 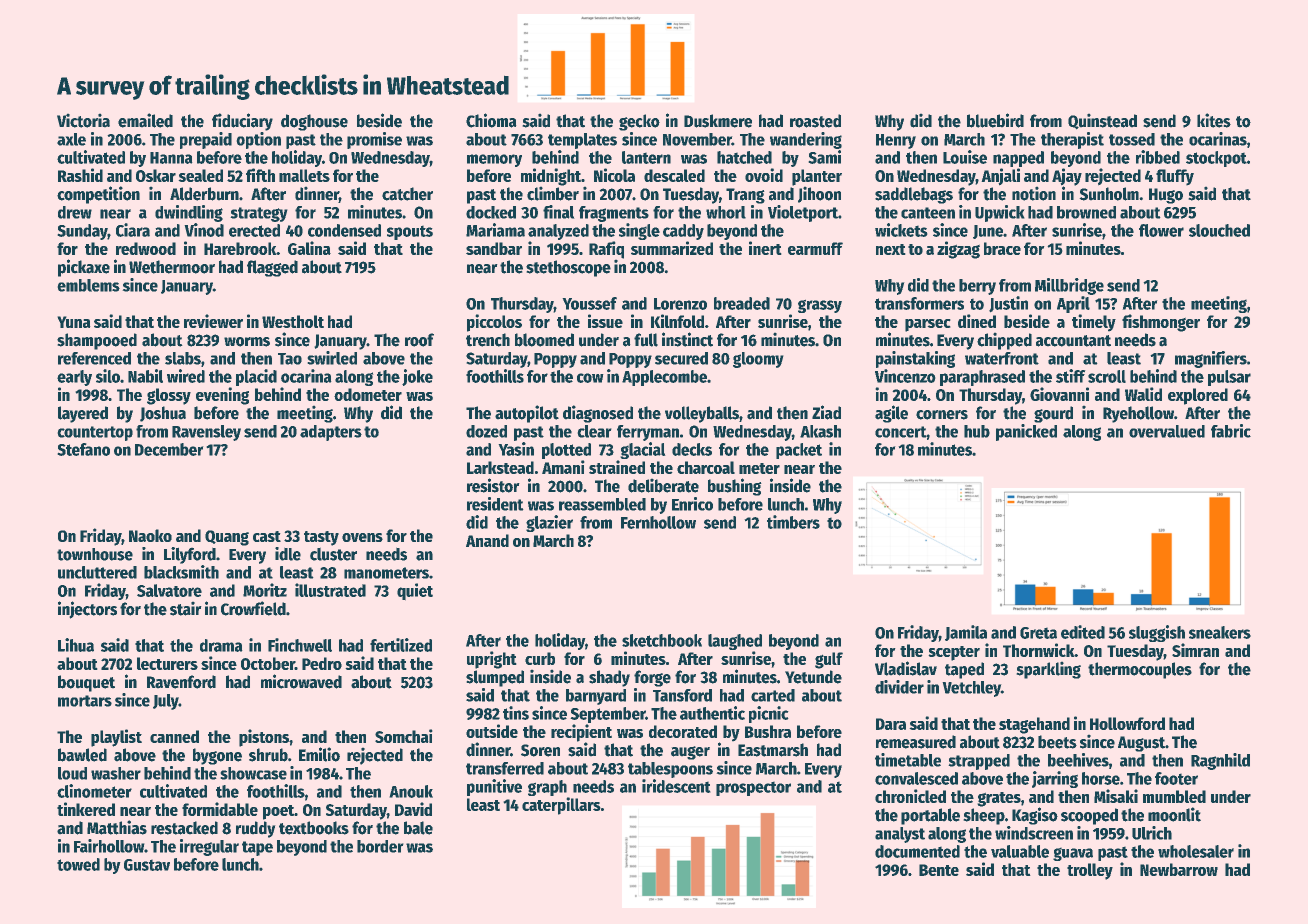 I want to click on Bente, so click(x=939, y=870).
